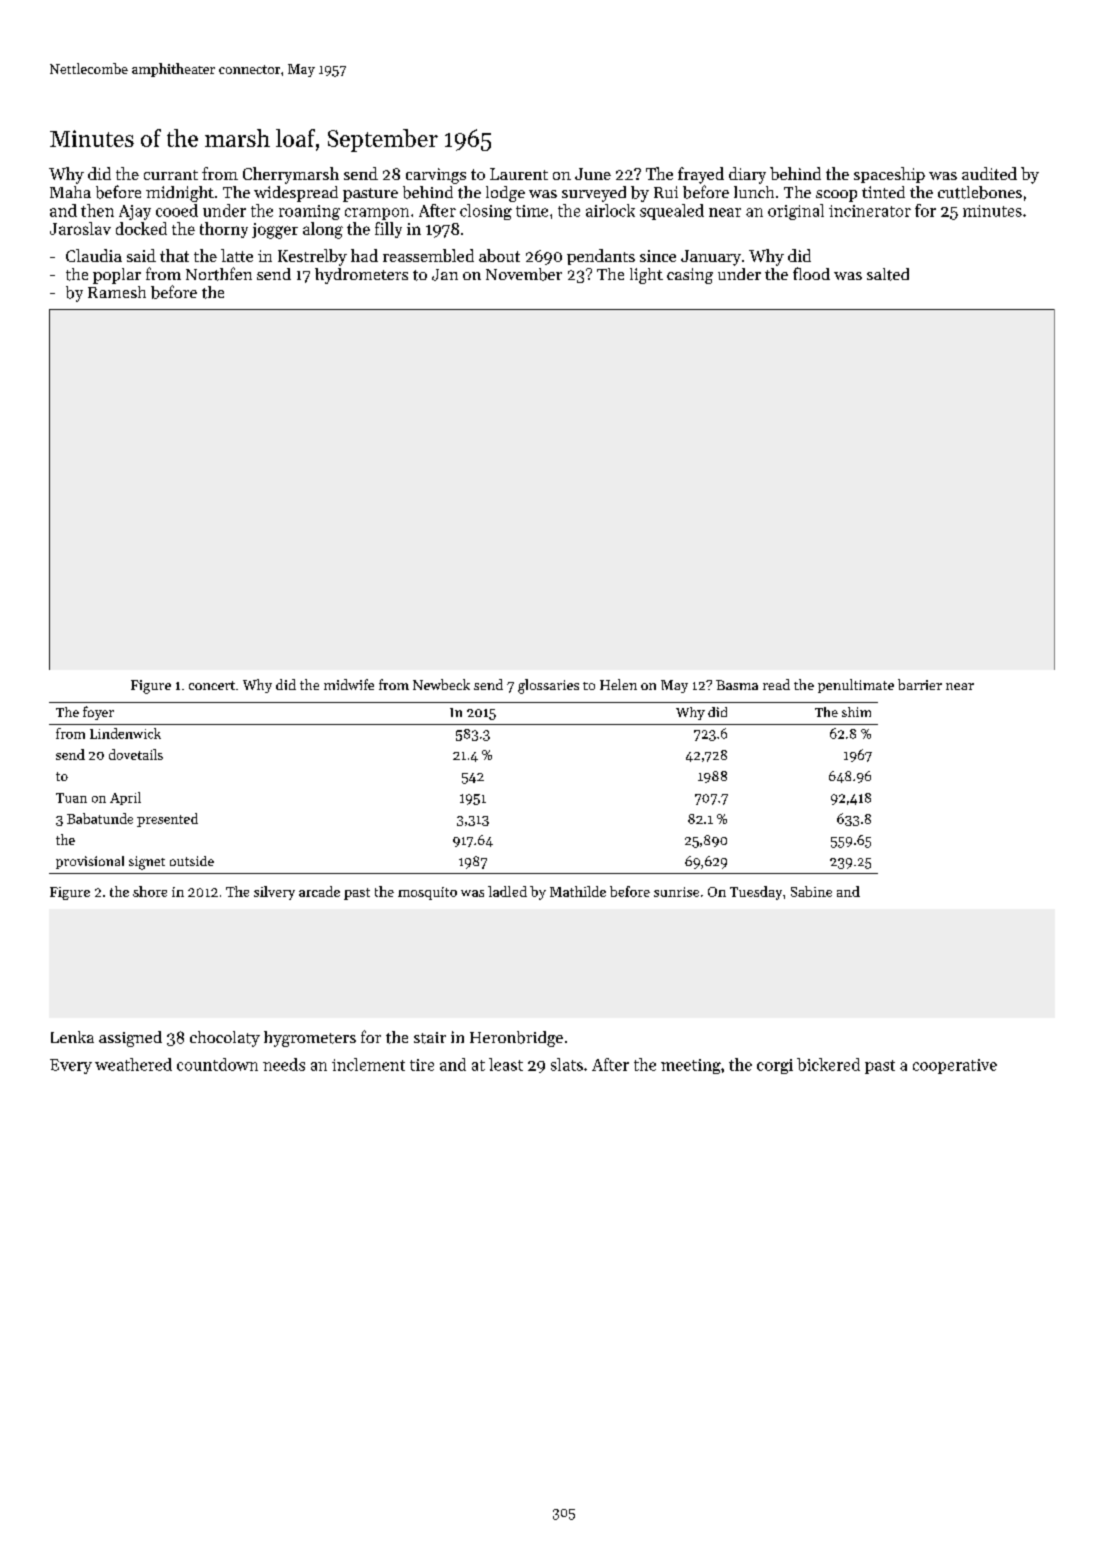 The height and width of the page is (1561, 1104). Describe the element at coordinates (524, 274) in the page. I see `November` at that location.
